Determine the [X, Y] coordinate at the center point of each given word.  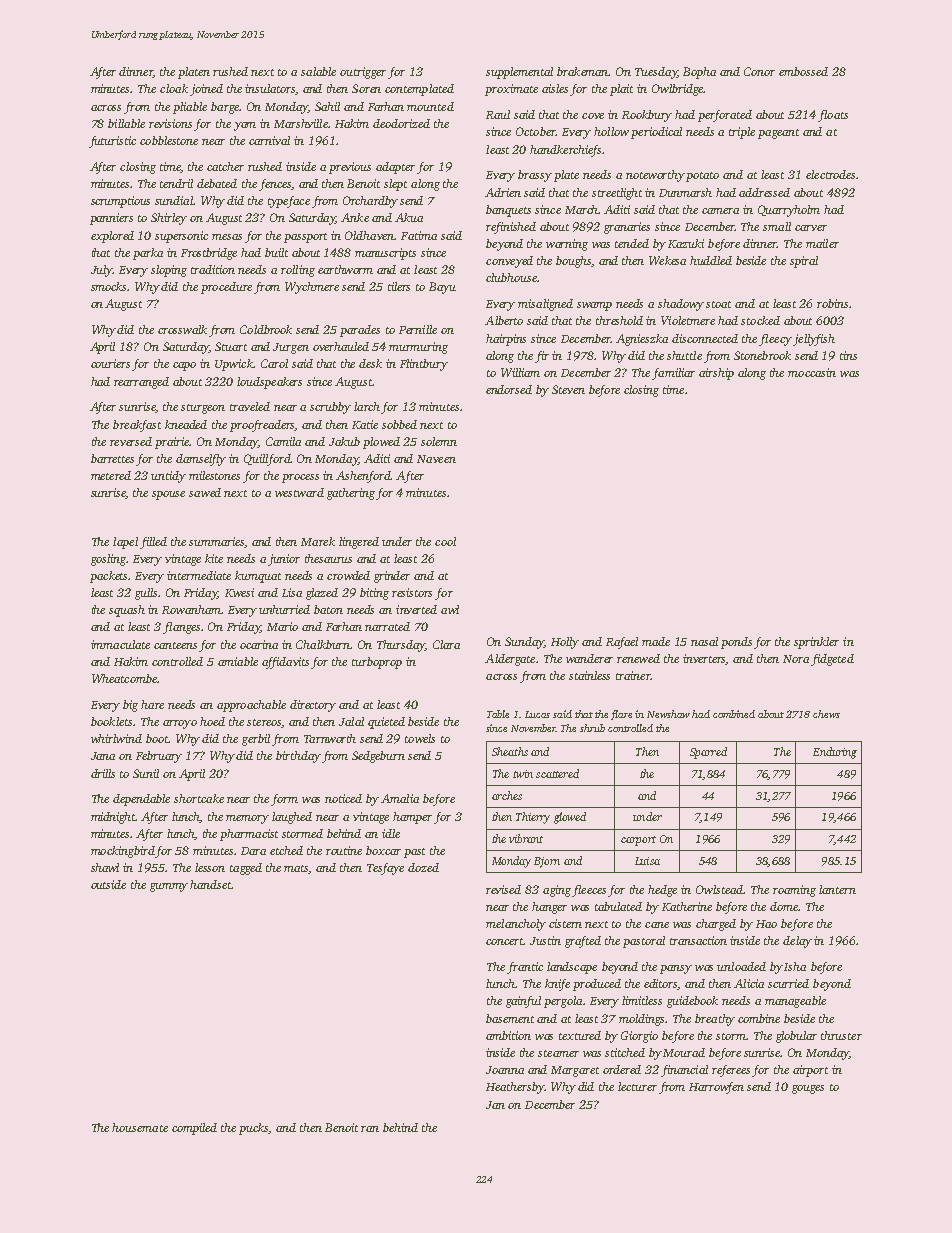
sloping [169, 271]
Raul [498, 114]
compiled [194, 1129]
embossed [803, 71]
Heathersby [515, 1088]
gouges [808, 1089]
